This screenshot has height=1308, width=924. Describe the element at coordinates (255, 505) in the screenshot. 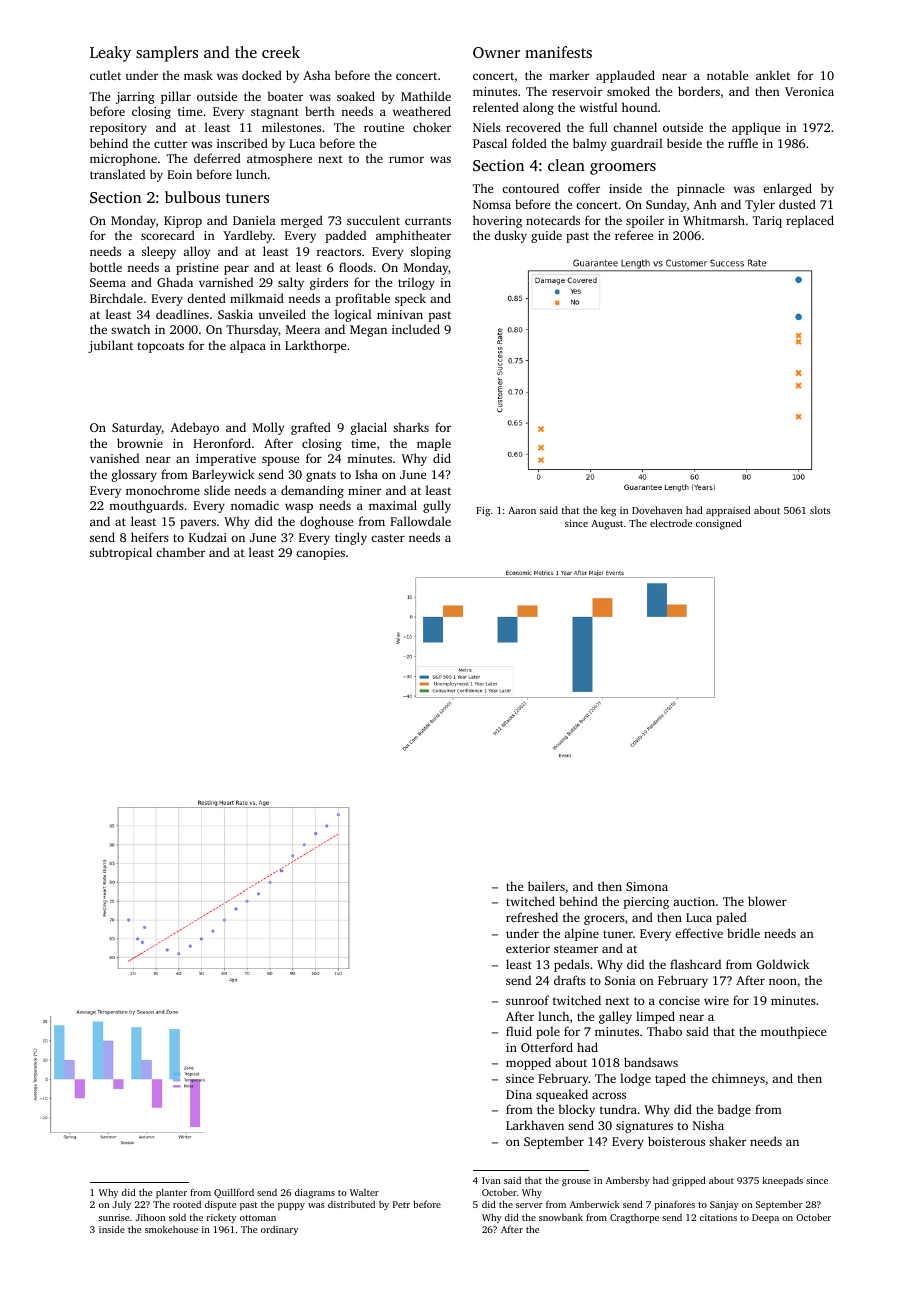

I see `nomadic` at that location.
